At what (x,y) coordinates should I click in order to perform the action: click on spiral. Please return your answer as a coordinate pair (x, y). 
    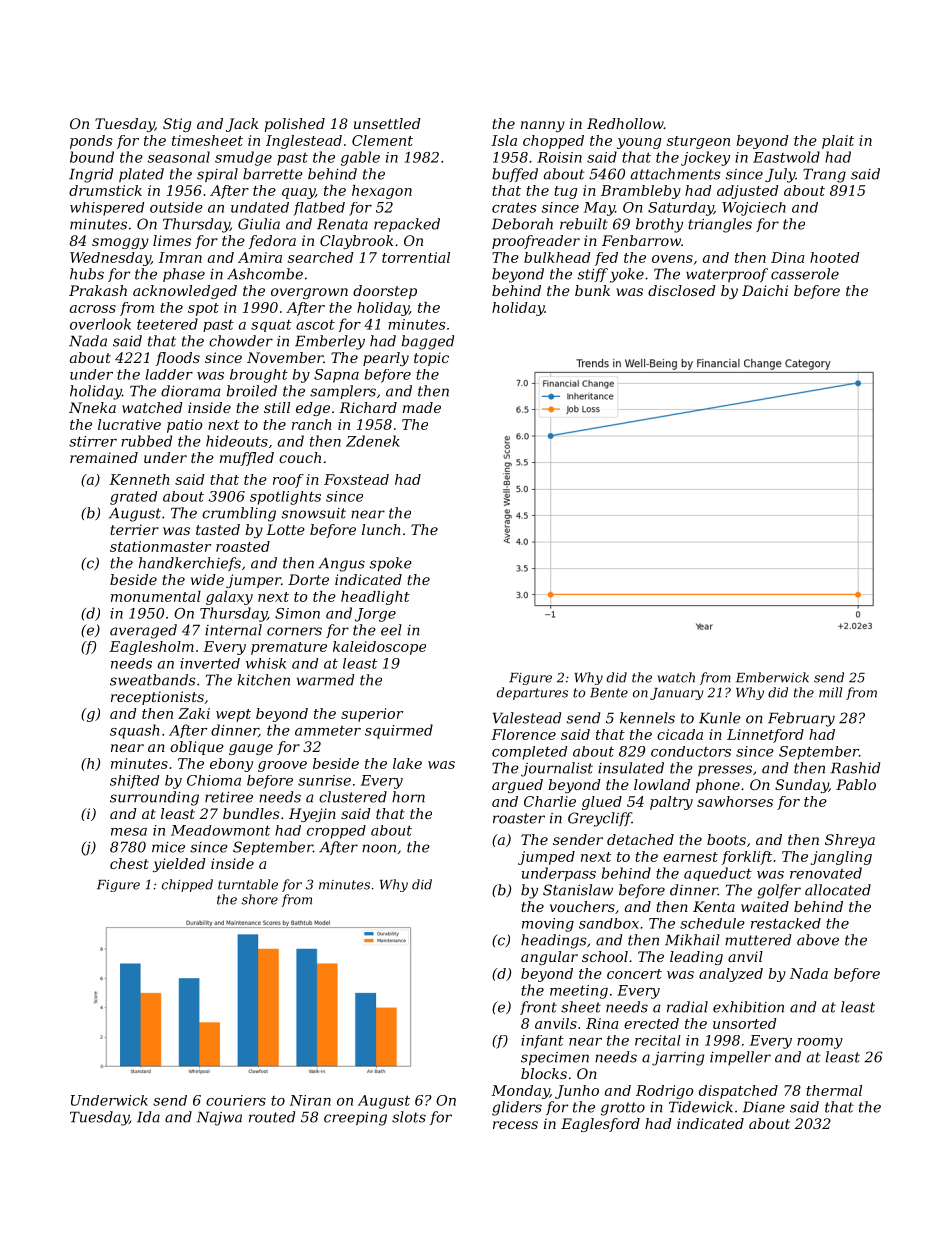
    Looking at the image, I should click on (217, 175).
